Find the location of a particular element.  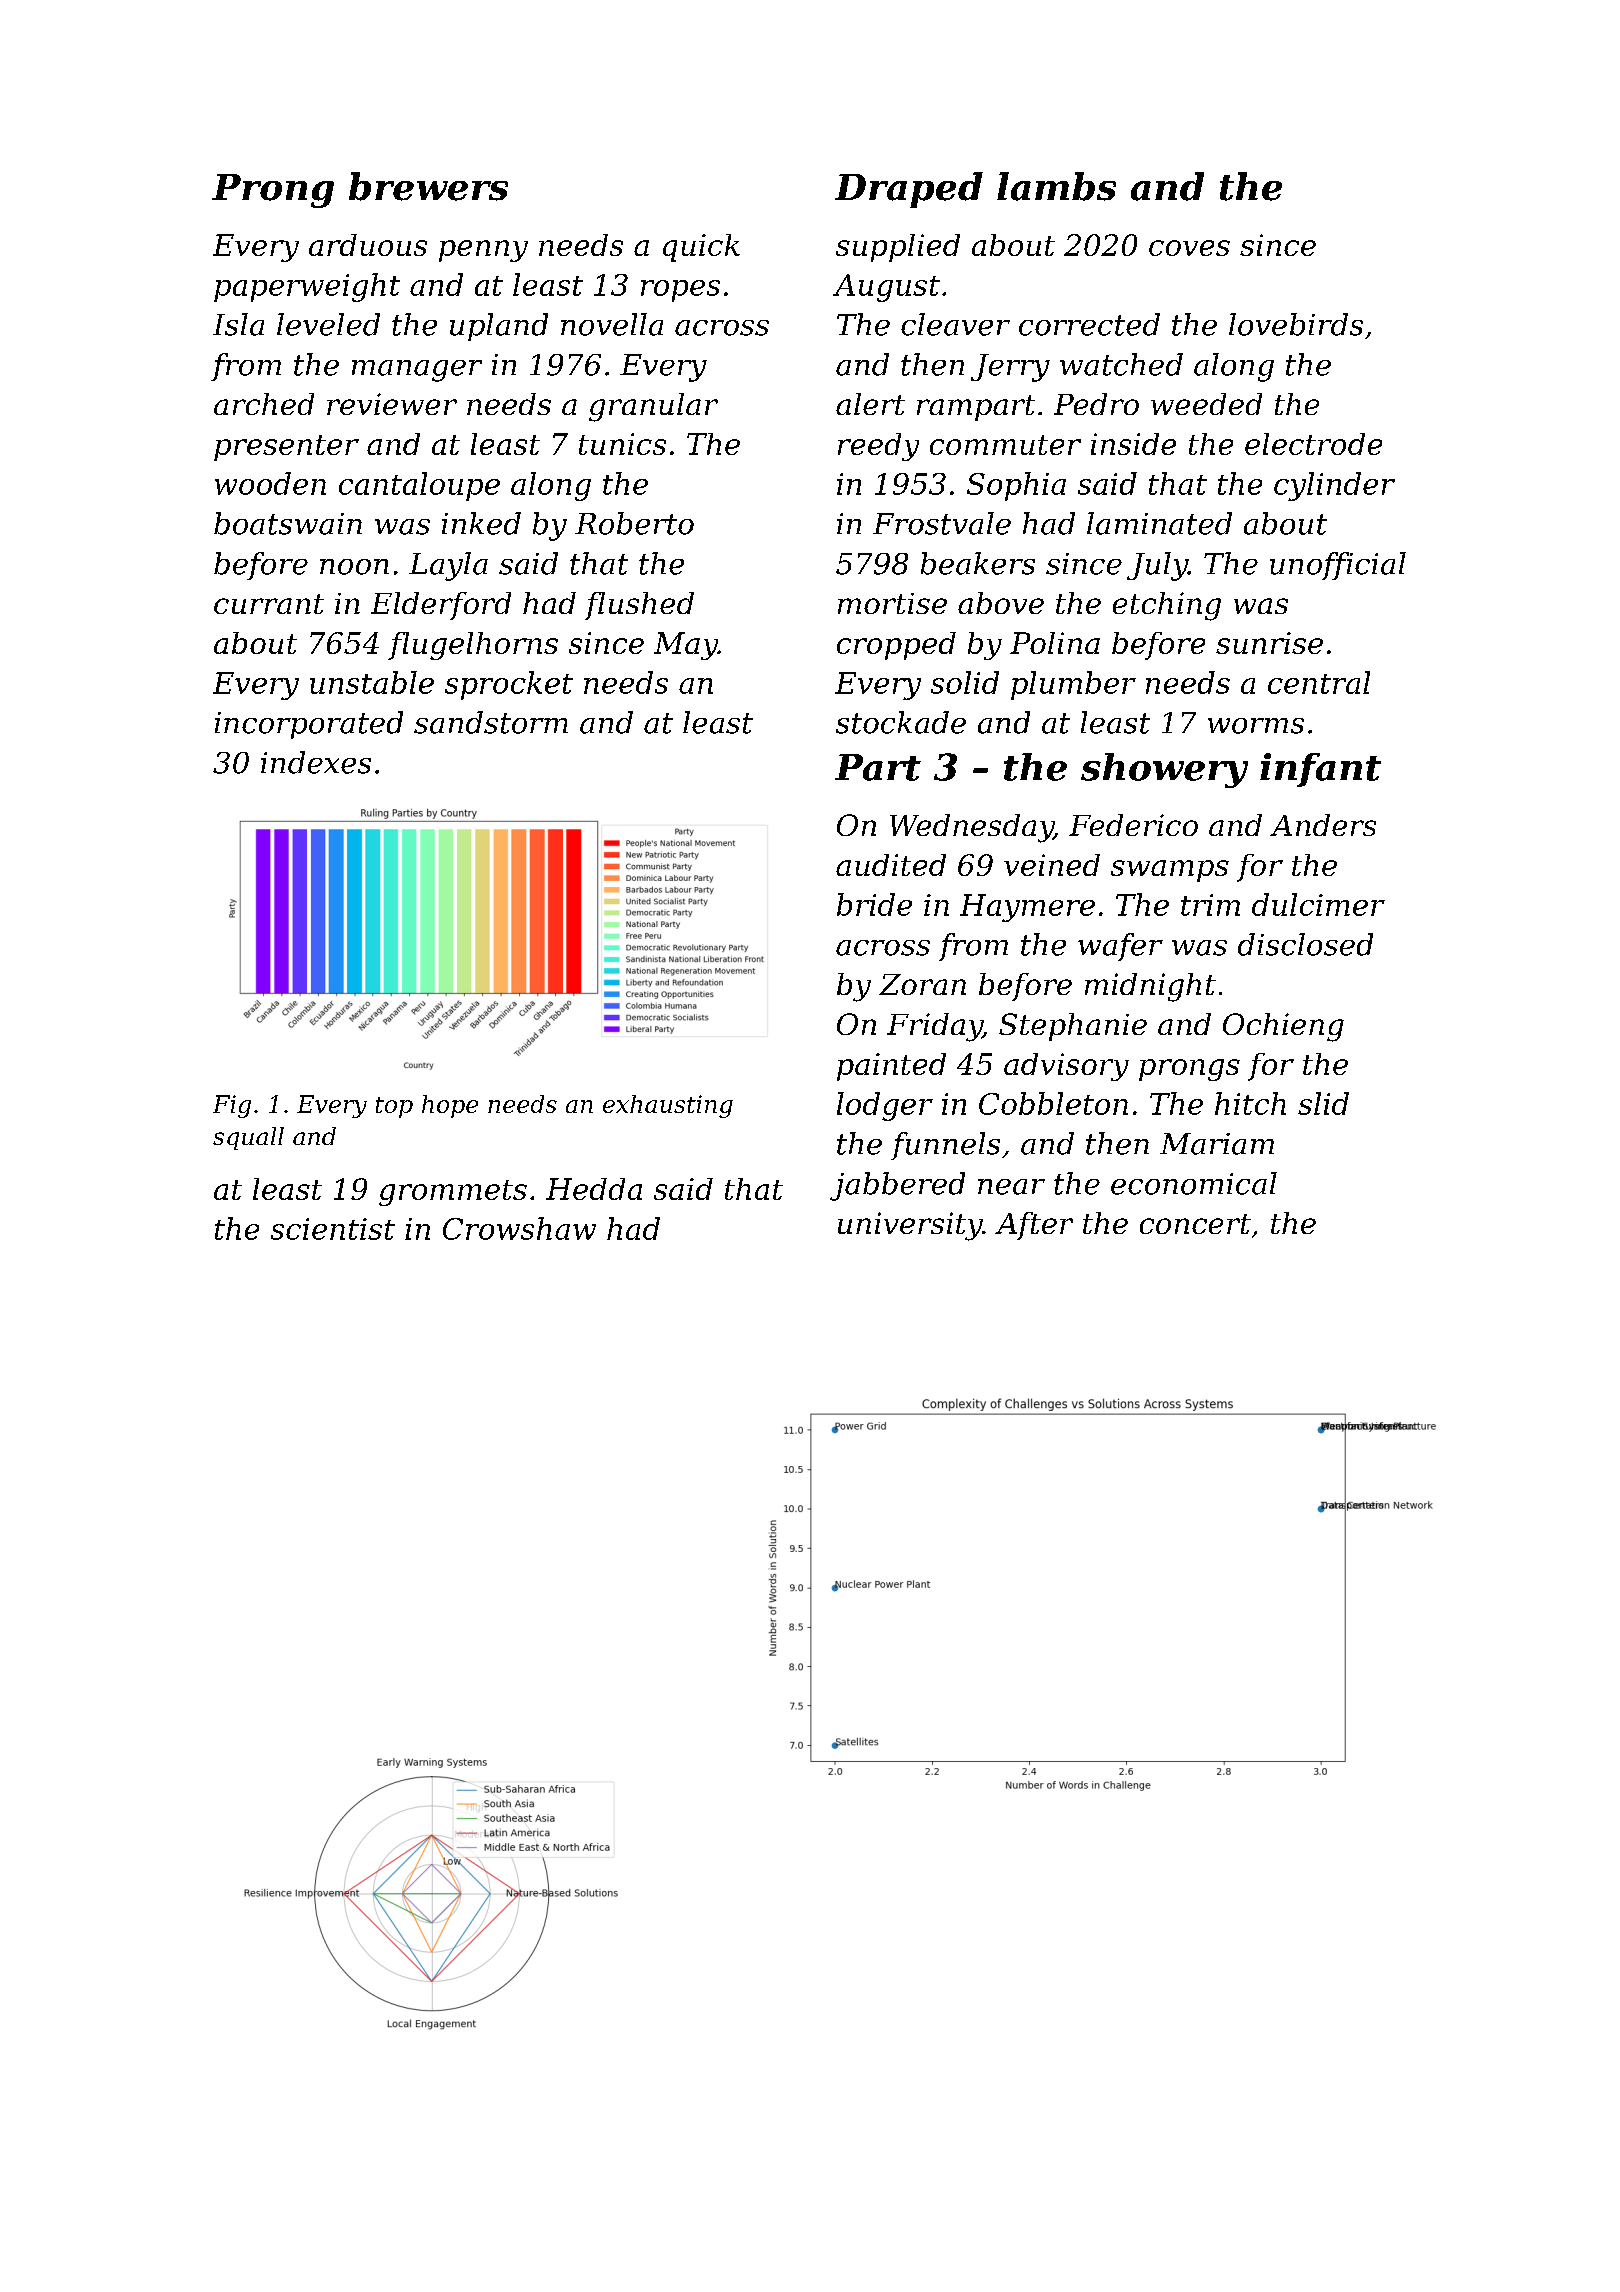

stockade is located at coordinates (901, 722).
